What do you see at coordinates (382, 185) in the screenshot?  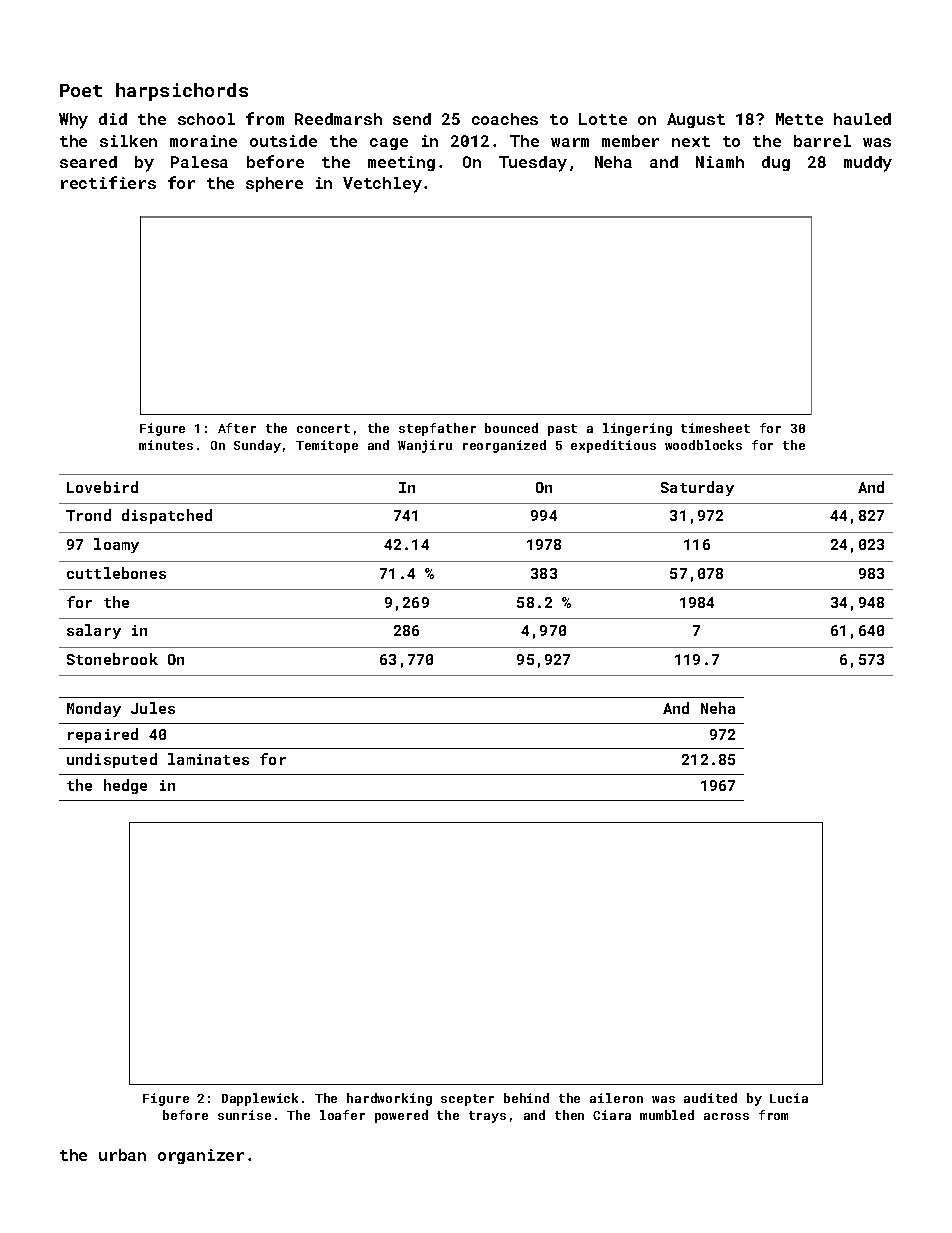 I see `Vetchley` at bounding box center [382, 185].
